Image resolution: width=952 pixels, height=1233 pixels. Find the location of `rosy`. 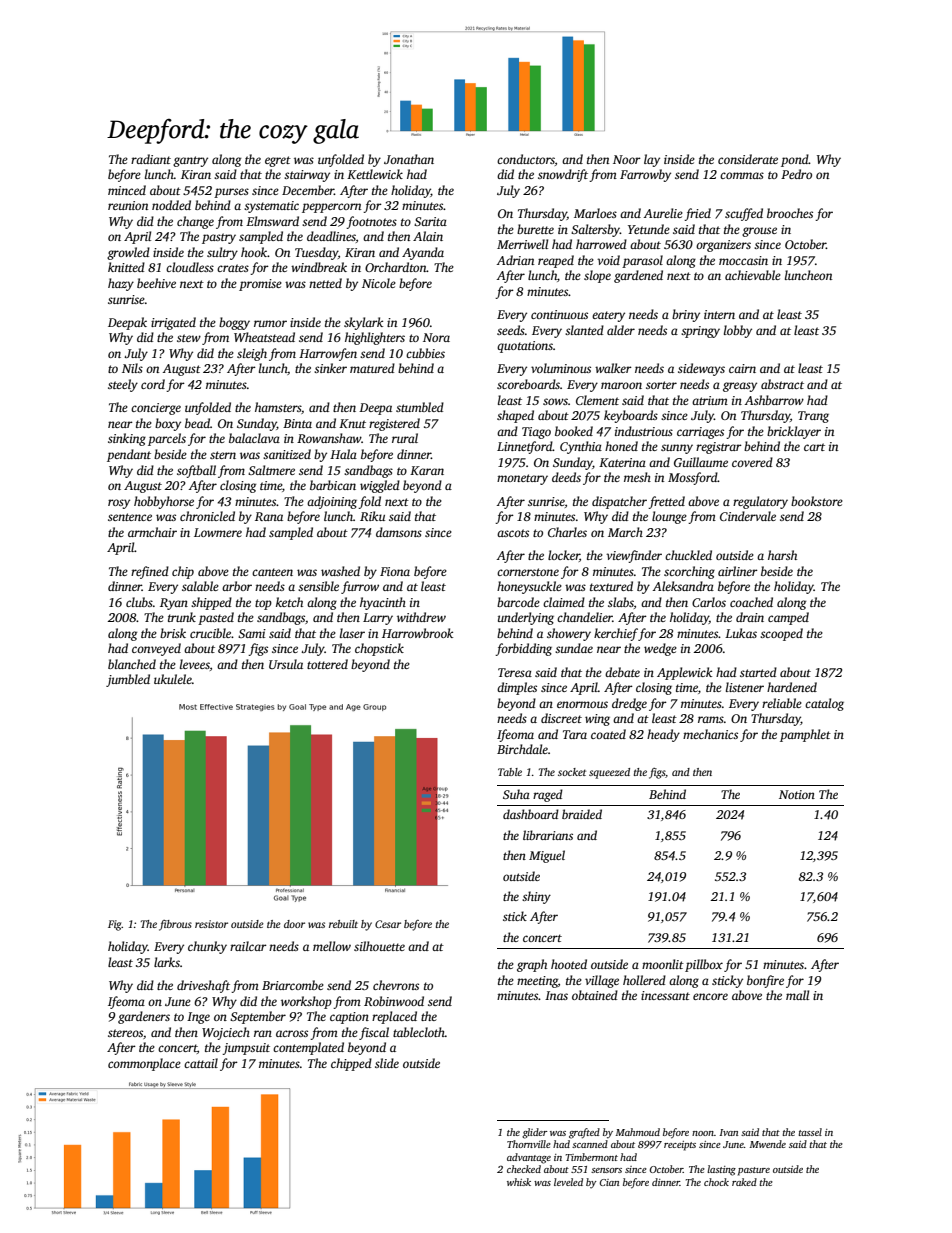

rosy is located at coordinates (119, 504).
